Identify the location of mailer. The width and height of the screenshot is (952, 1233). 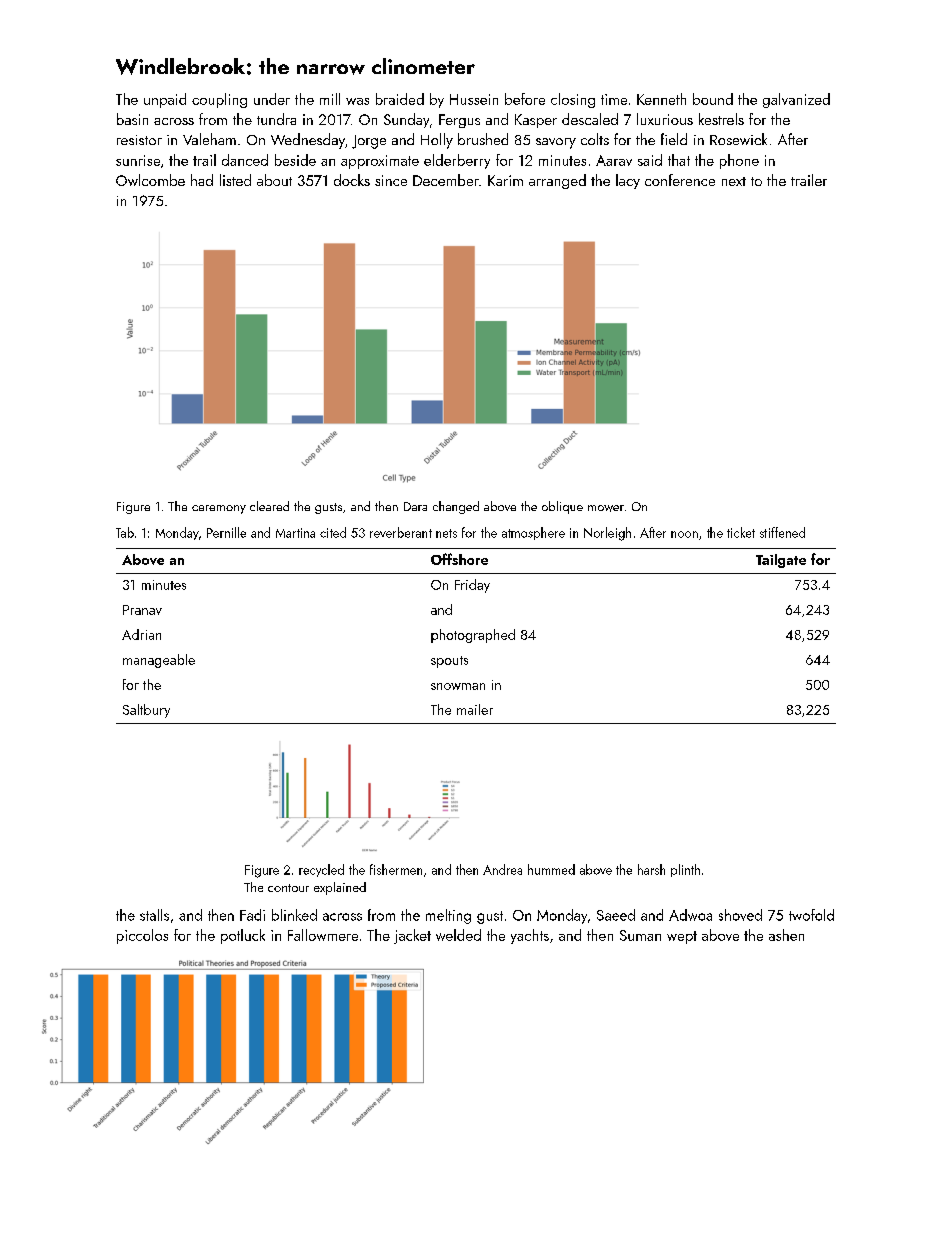
(475, 709).
